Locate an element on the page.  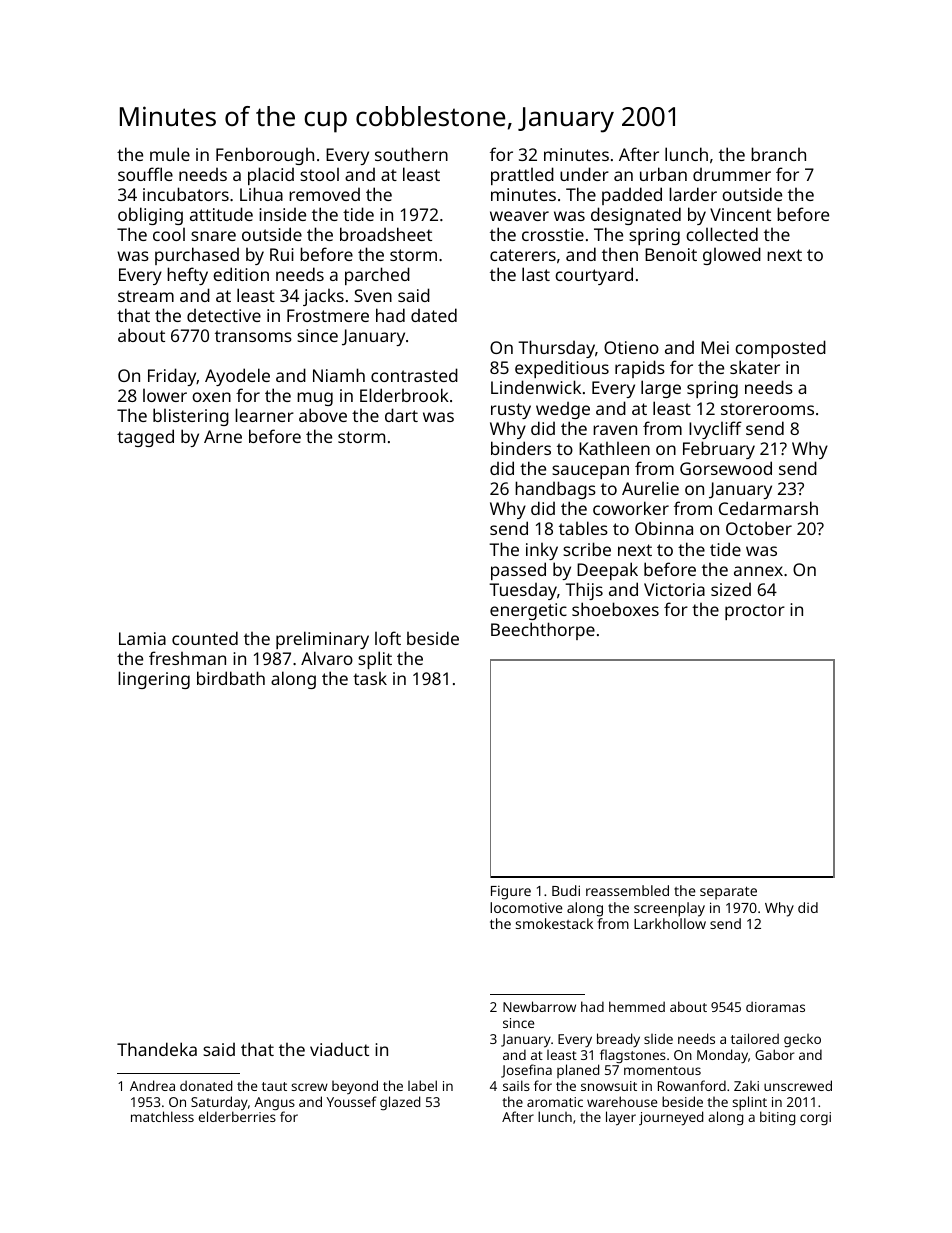
lower is located at coordinates (165, 395).
